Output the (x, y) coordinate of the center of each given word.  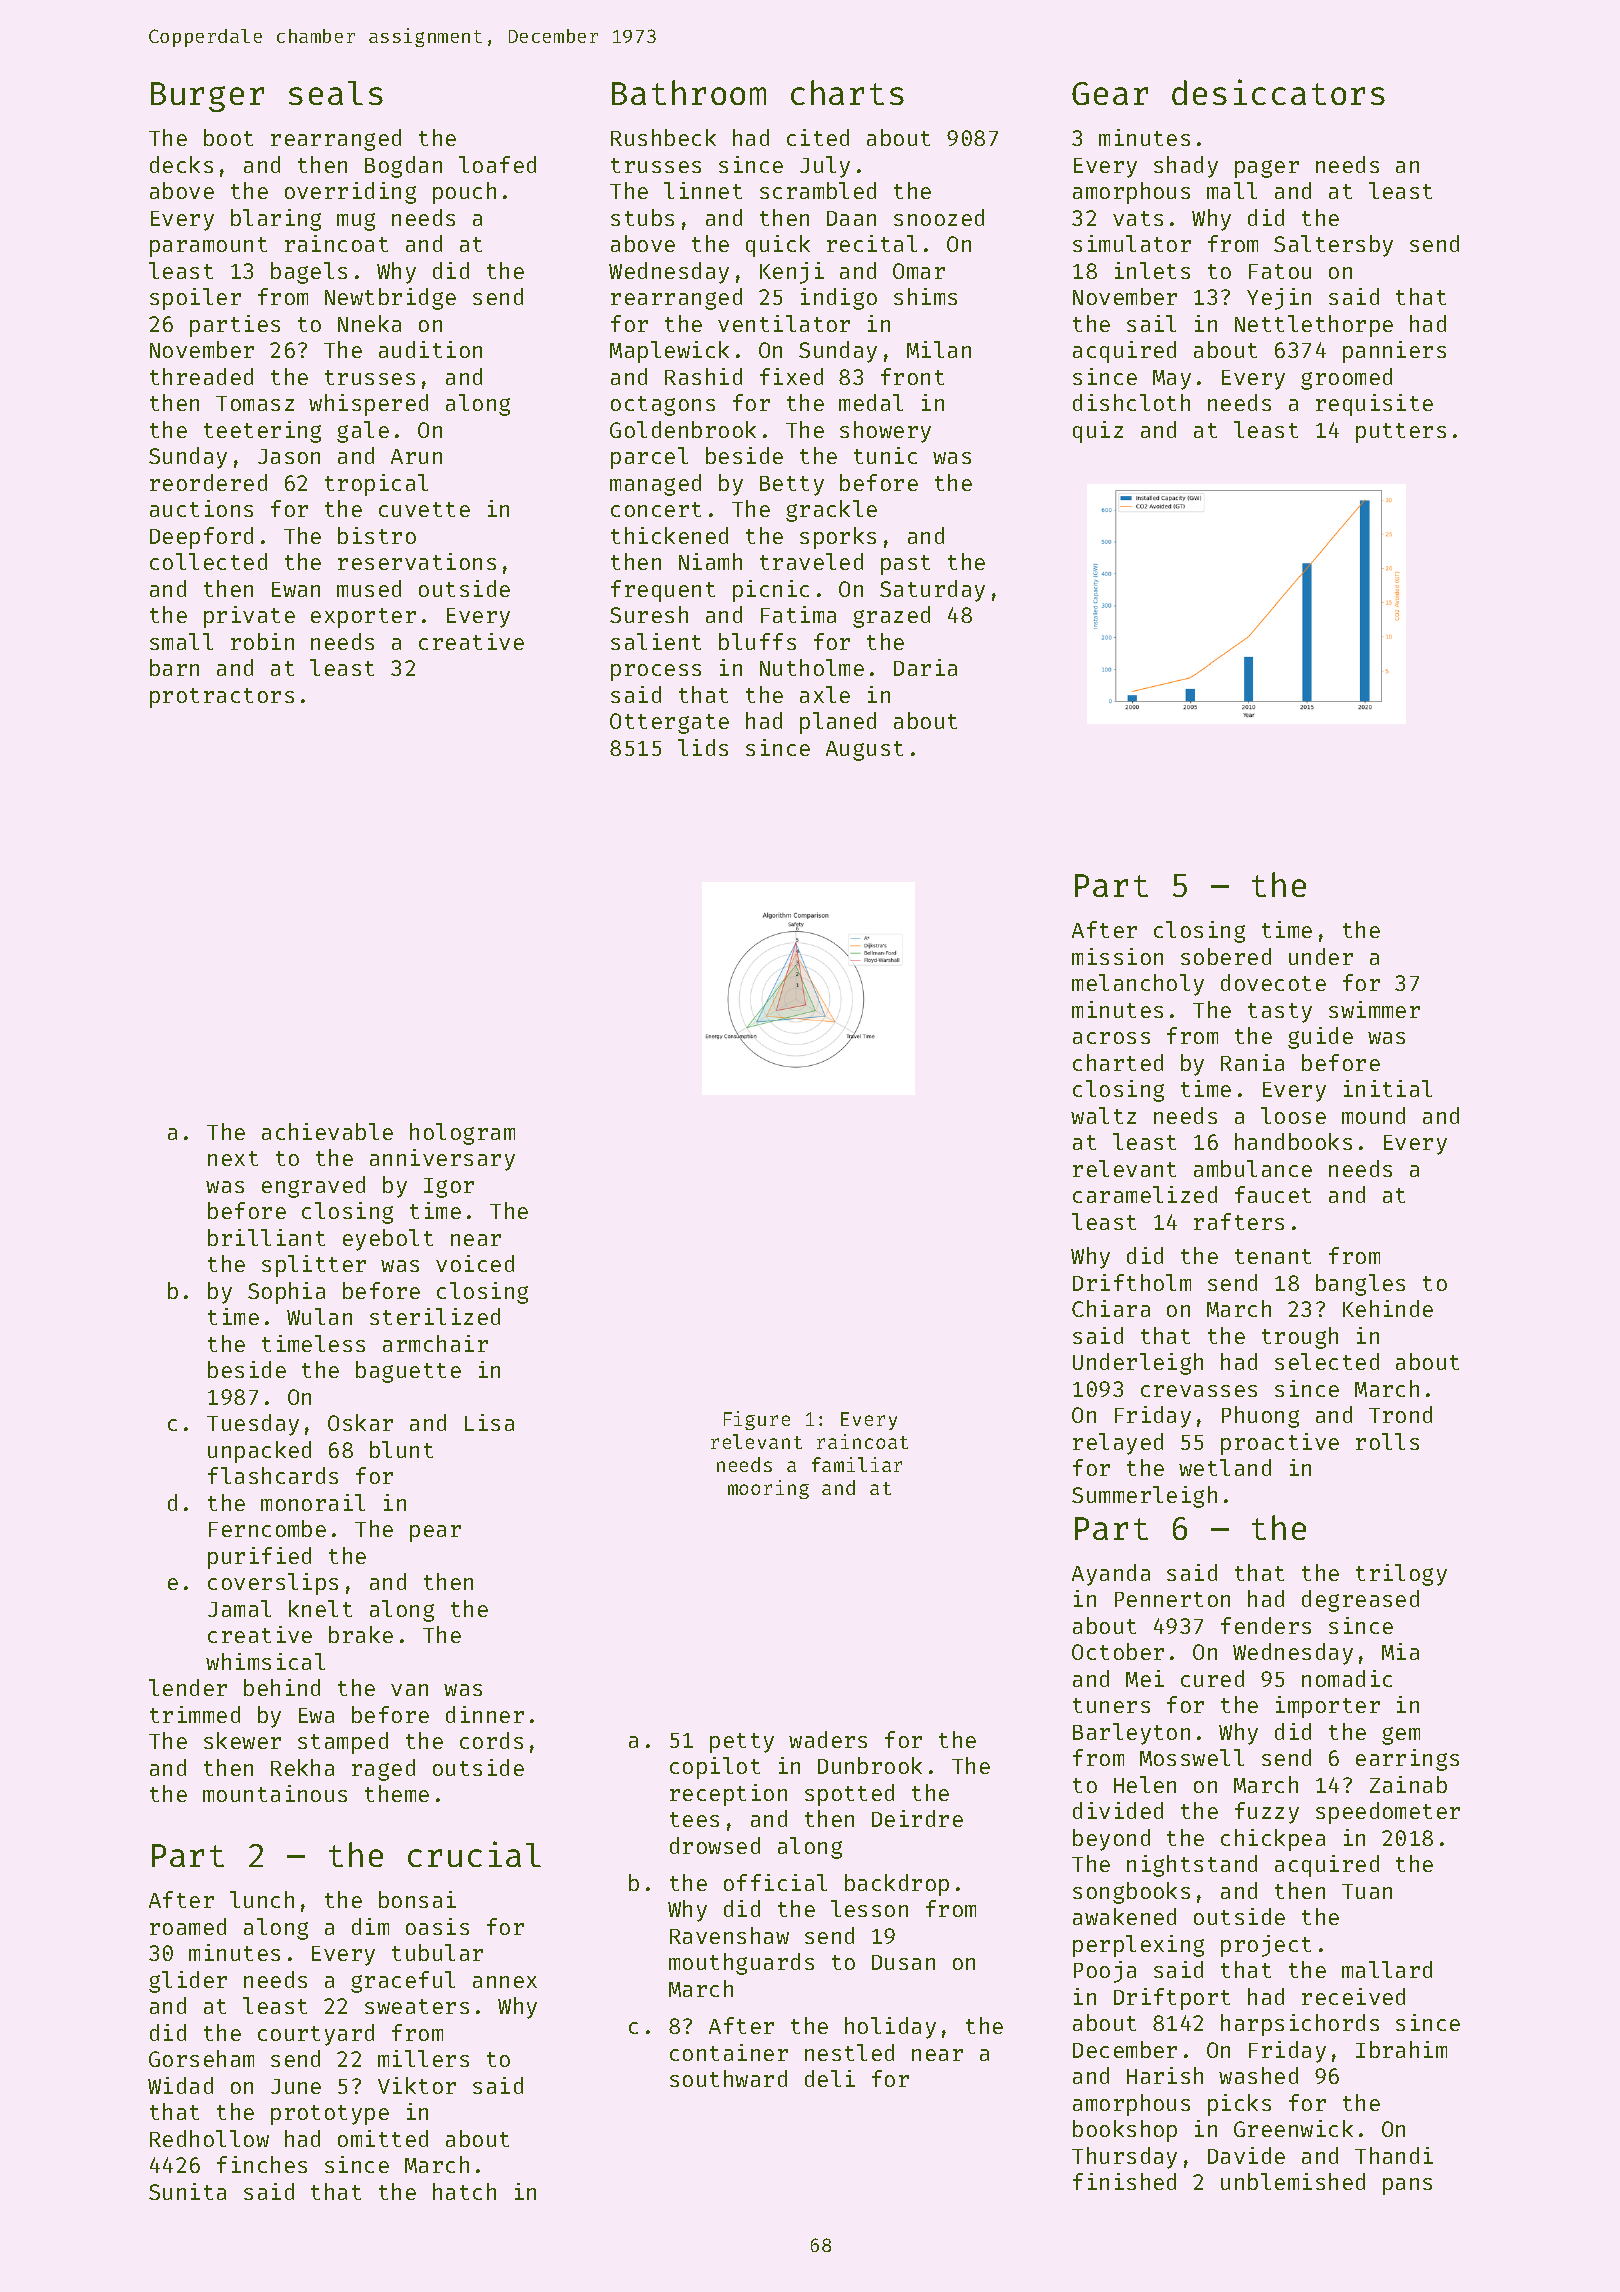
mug (356, 222)
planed (838, 723)
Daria (925, 667)
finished (1124, 2181)
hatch (464, 2191)
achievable (327, 1131)
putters (1401, 433)
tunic (885, 455)
